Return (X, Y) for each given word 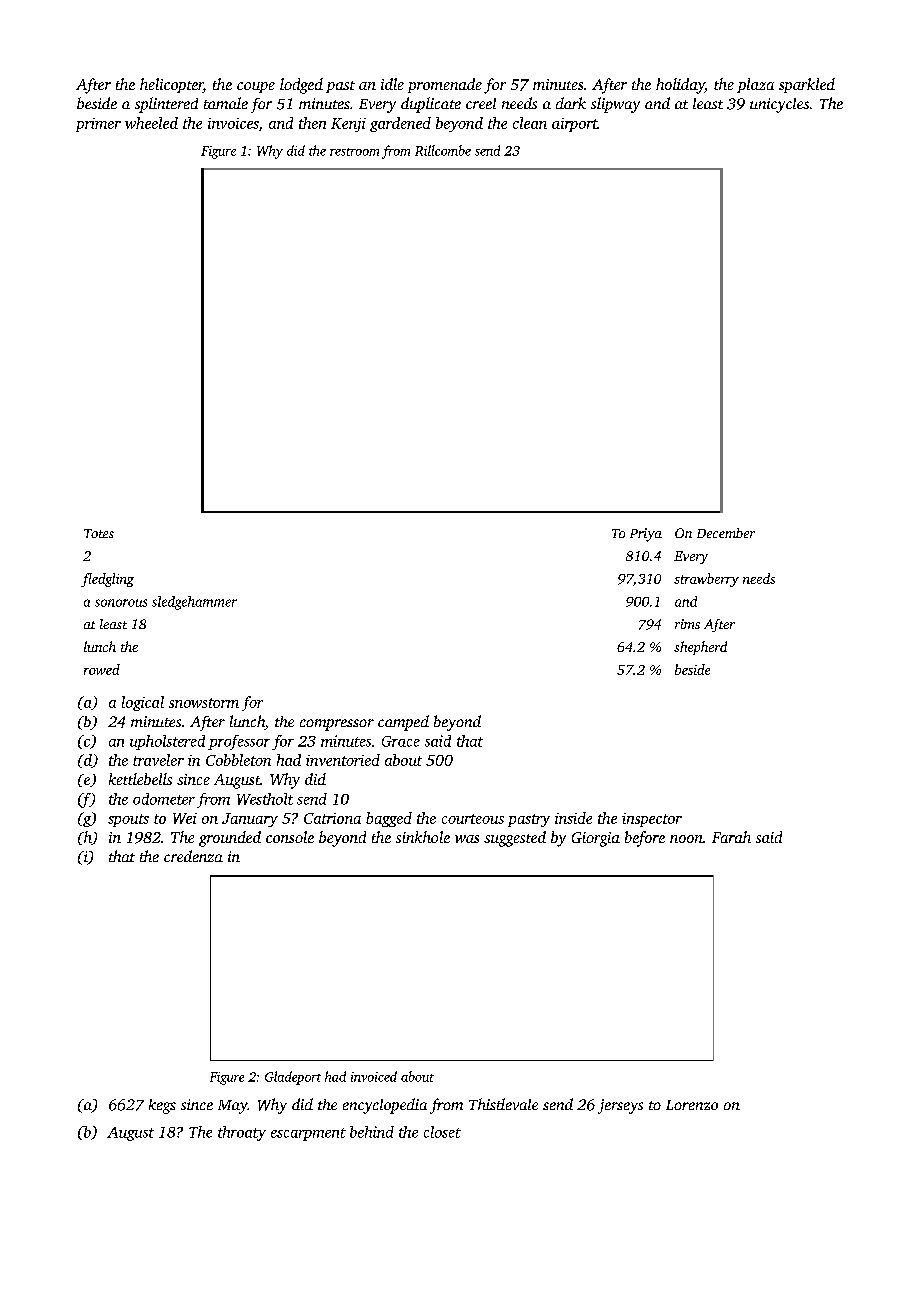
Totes (99, 533)
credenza (193, 856)
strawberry (706, 580)
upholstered (167, 742)
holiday (680, 86)
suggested (515, 839)
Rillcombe (443, 150)
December (726, 533)
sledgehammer (194, 603)
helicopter (171, 85)
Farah (731, 837)
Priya (646, 535)
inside (573, 818)
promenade (445, 85)
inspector (652, 820)
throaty (242, 1133)
